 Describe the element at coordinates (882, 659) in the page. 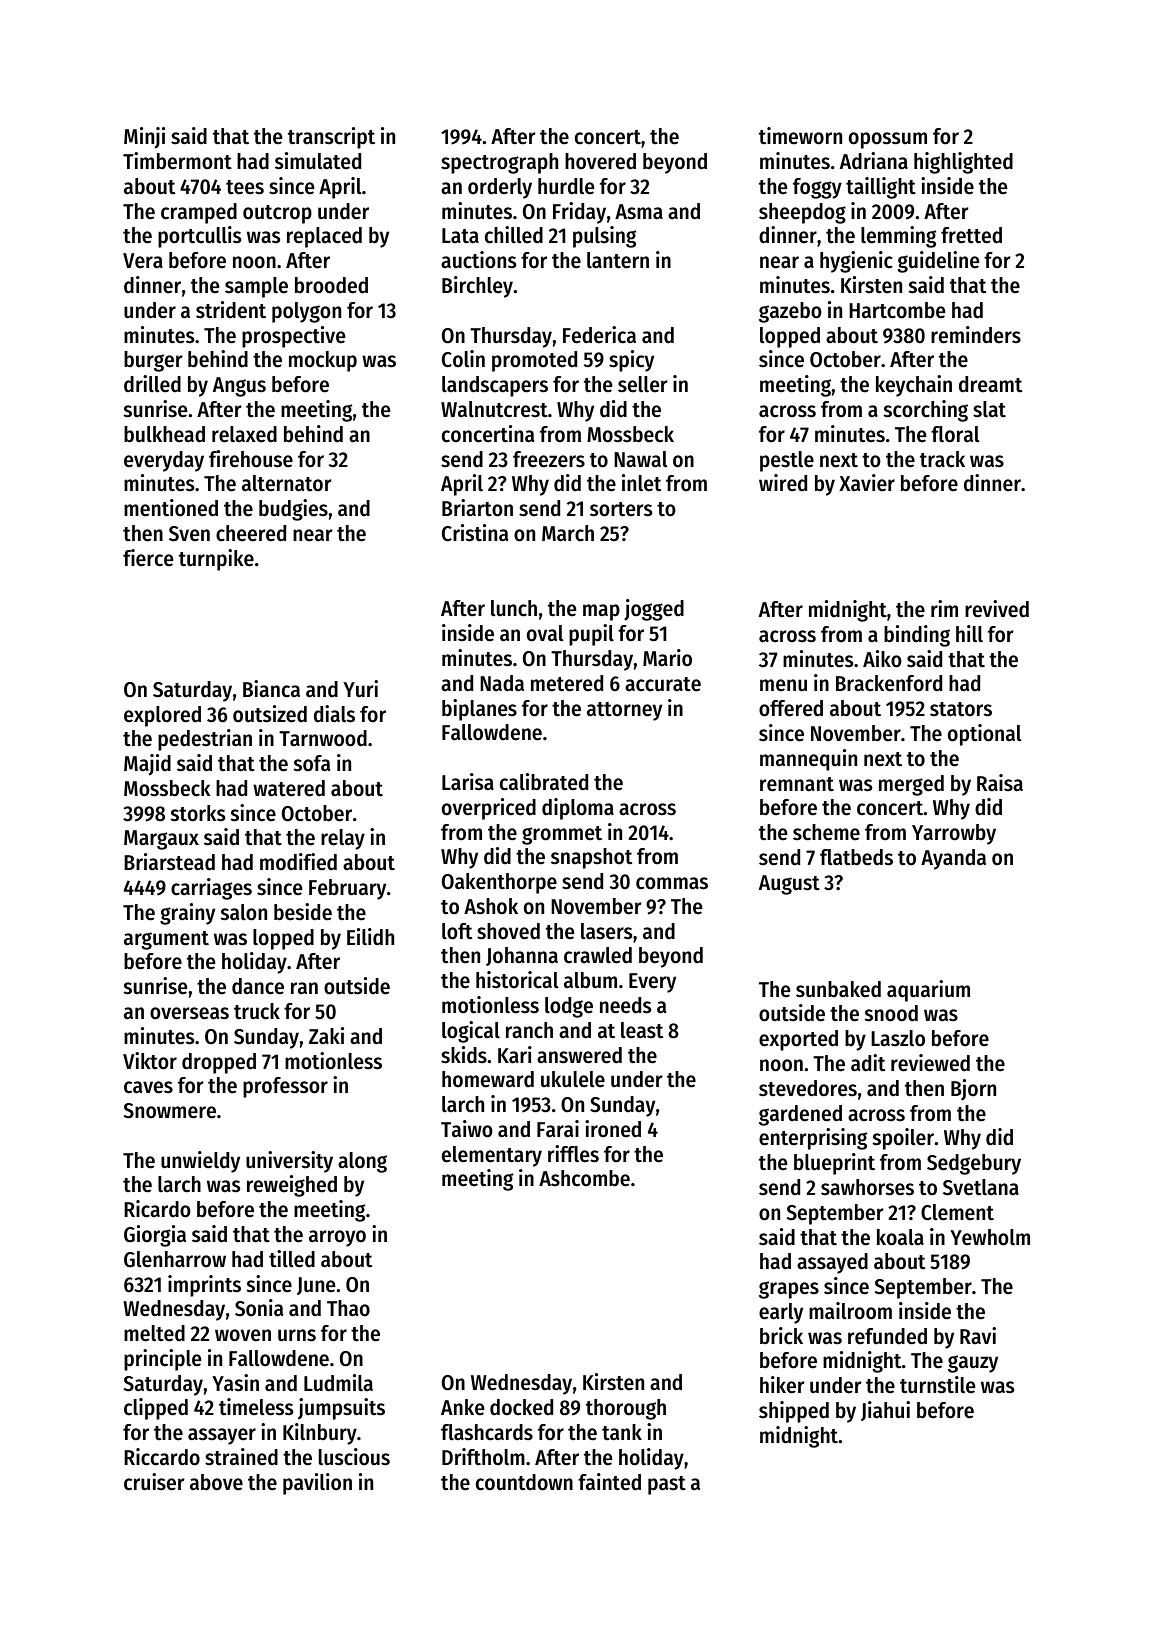

I see `Aiko` at that location.
